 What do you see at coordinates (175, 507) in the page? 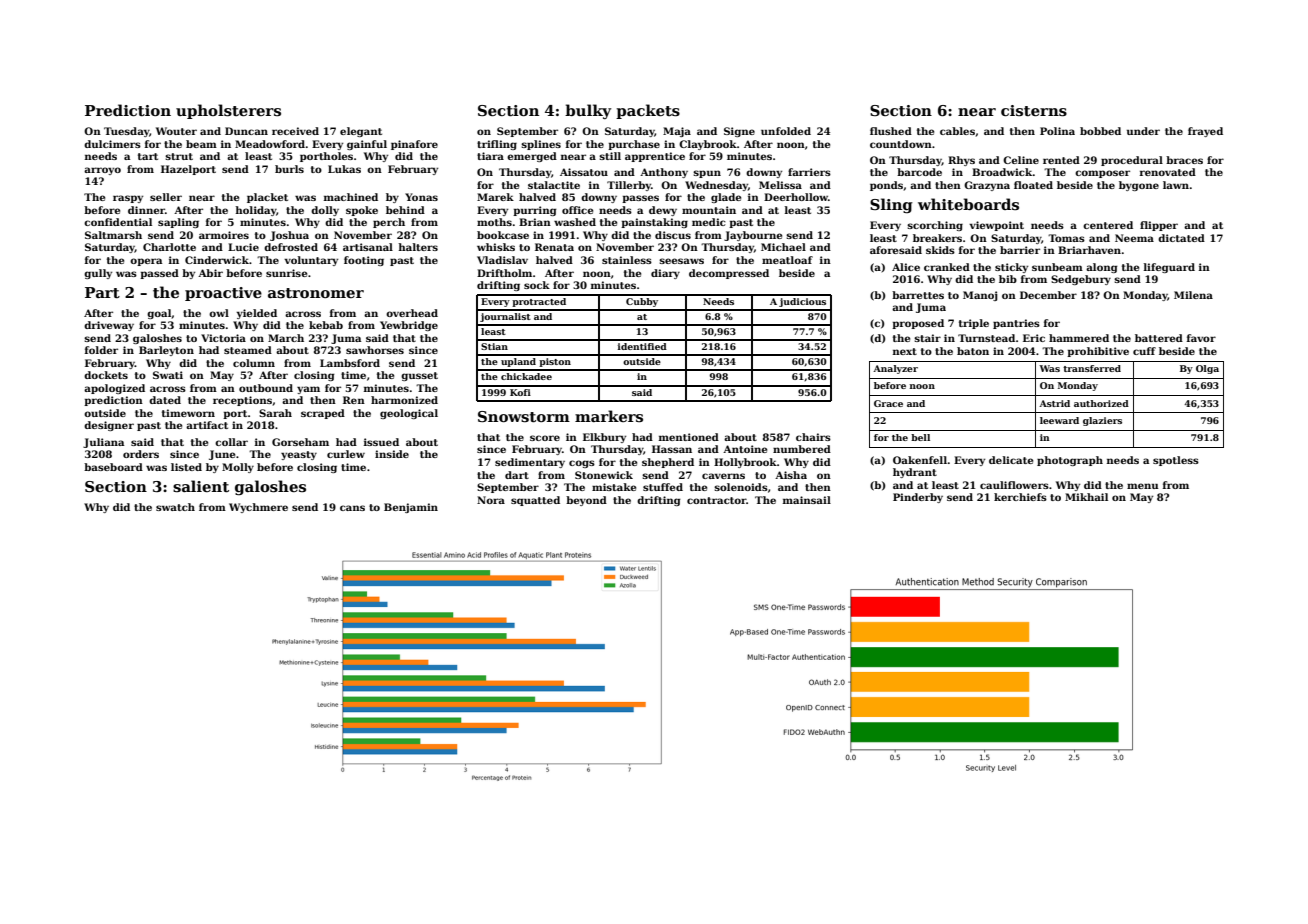
I see `swatch` at bounding box center [175, 507].
